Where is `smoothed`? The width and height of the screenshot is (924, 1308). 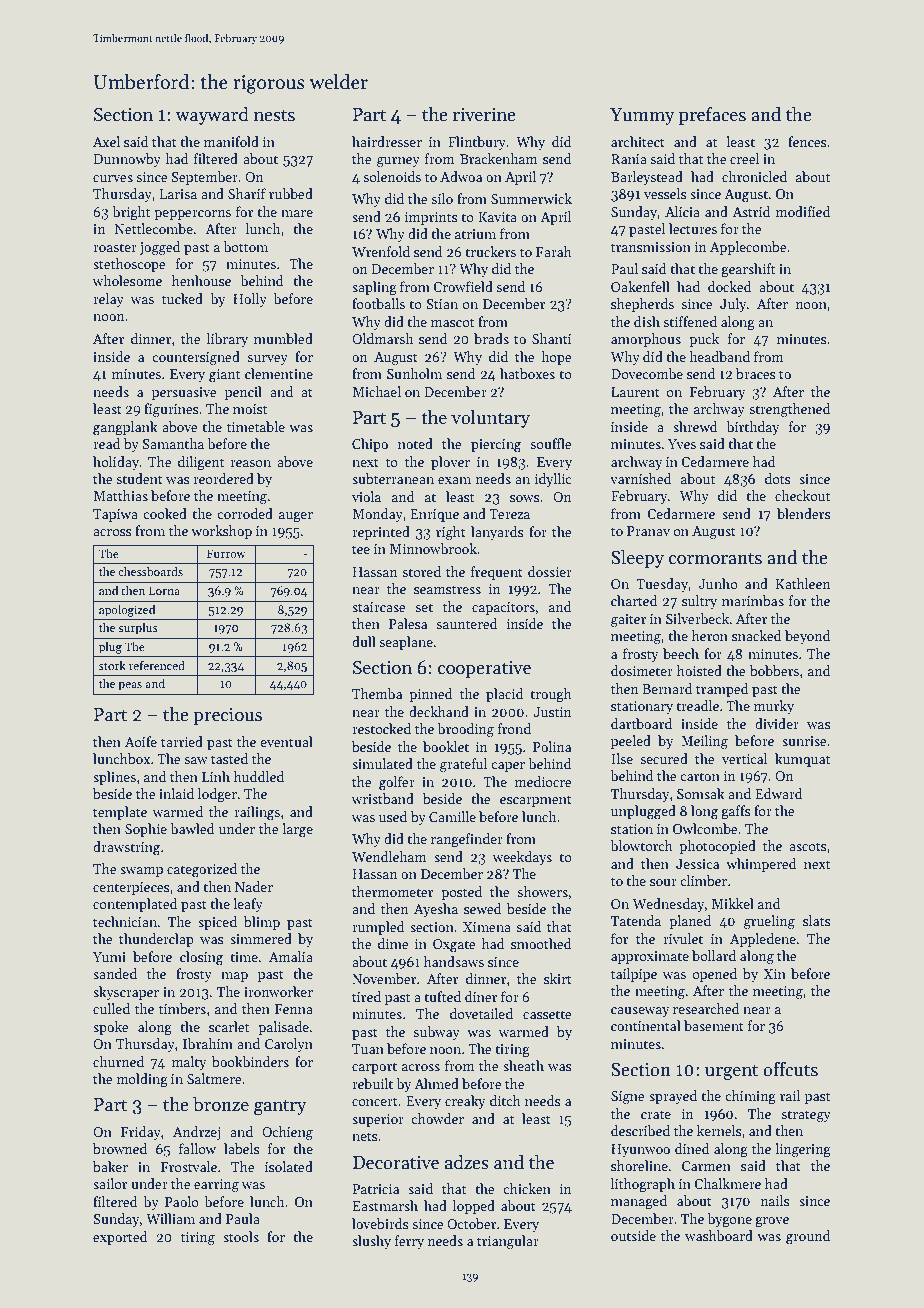 smoothed is located at coordinates (541, 943).
